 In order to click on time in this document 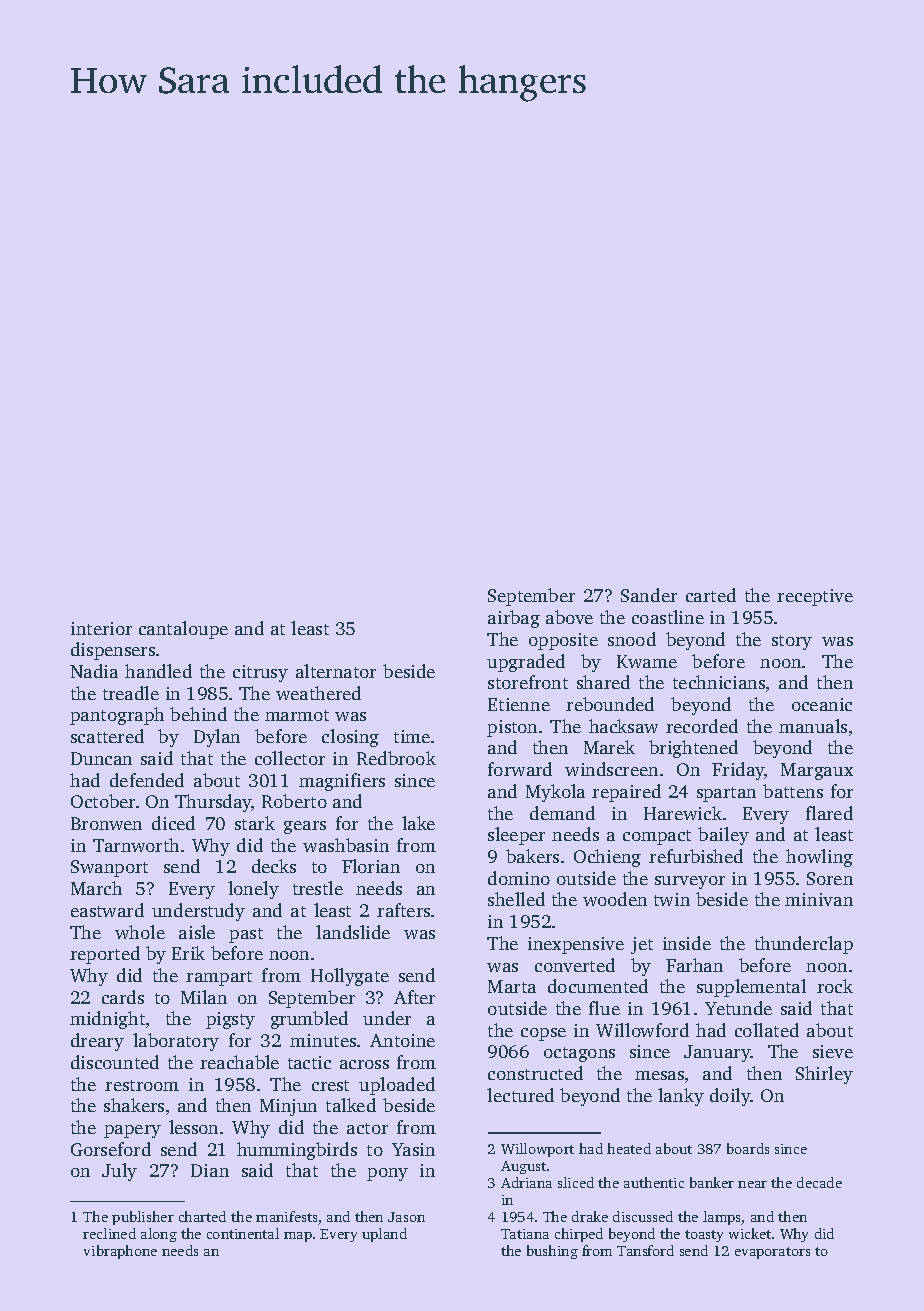, I will do `click(412, 736)`.
